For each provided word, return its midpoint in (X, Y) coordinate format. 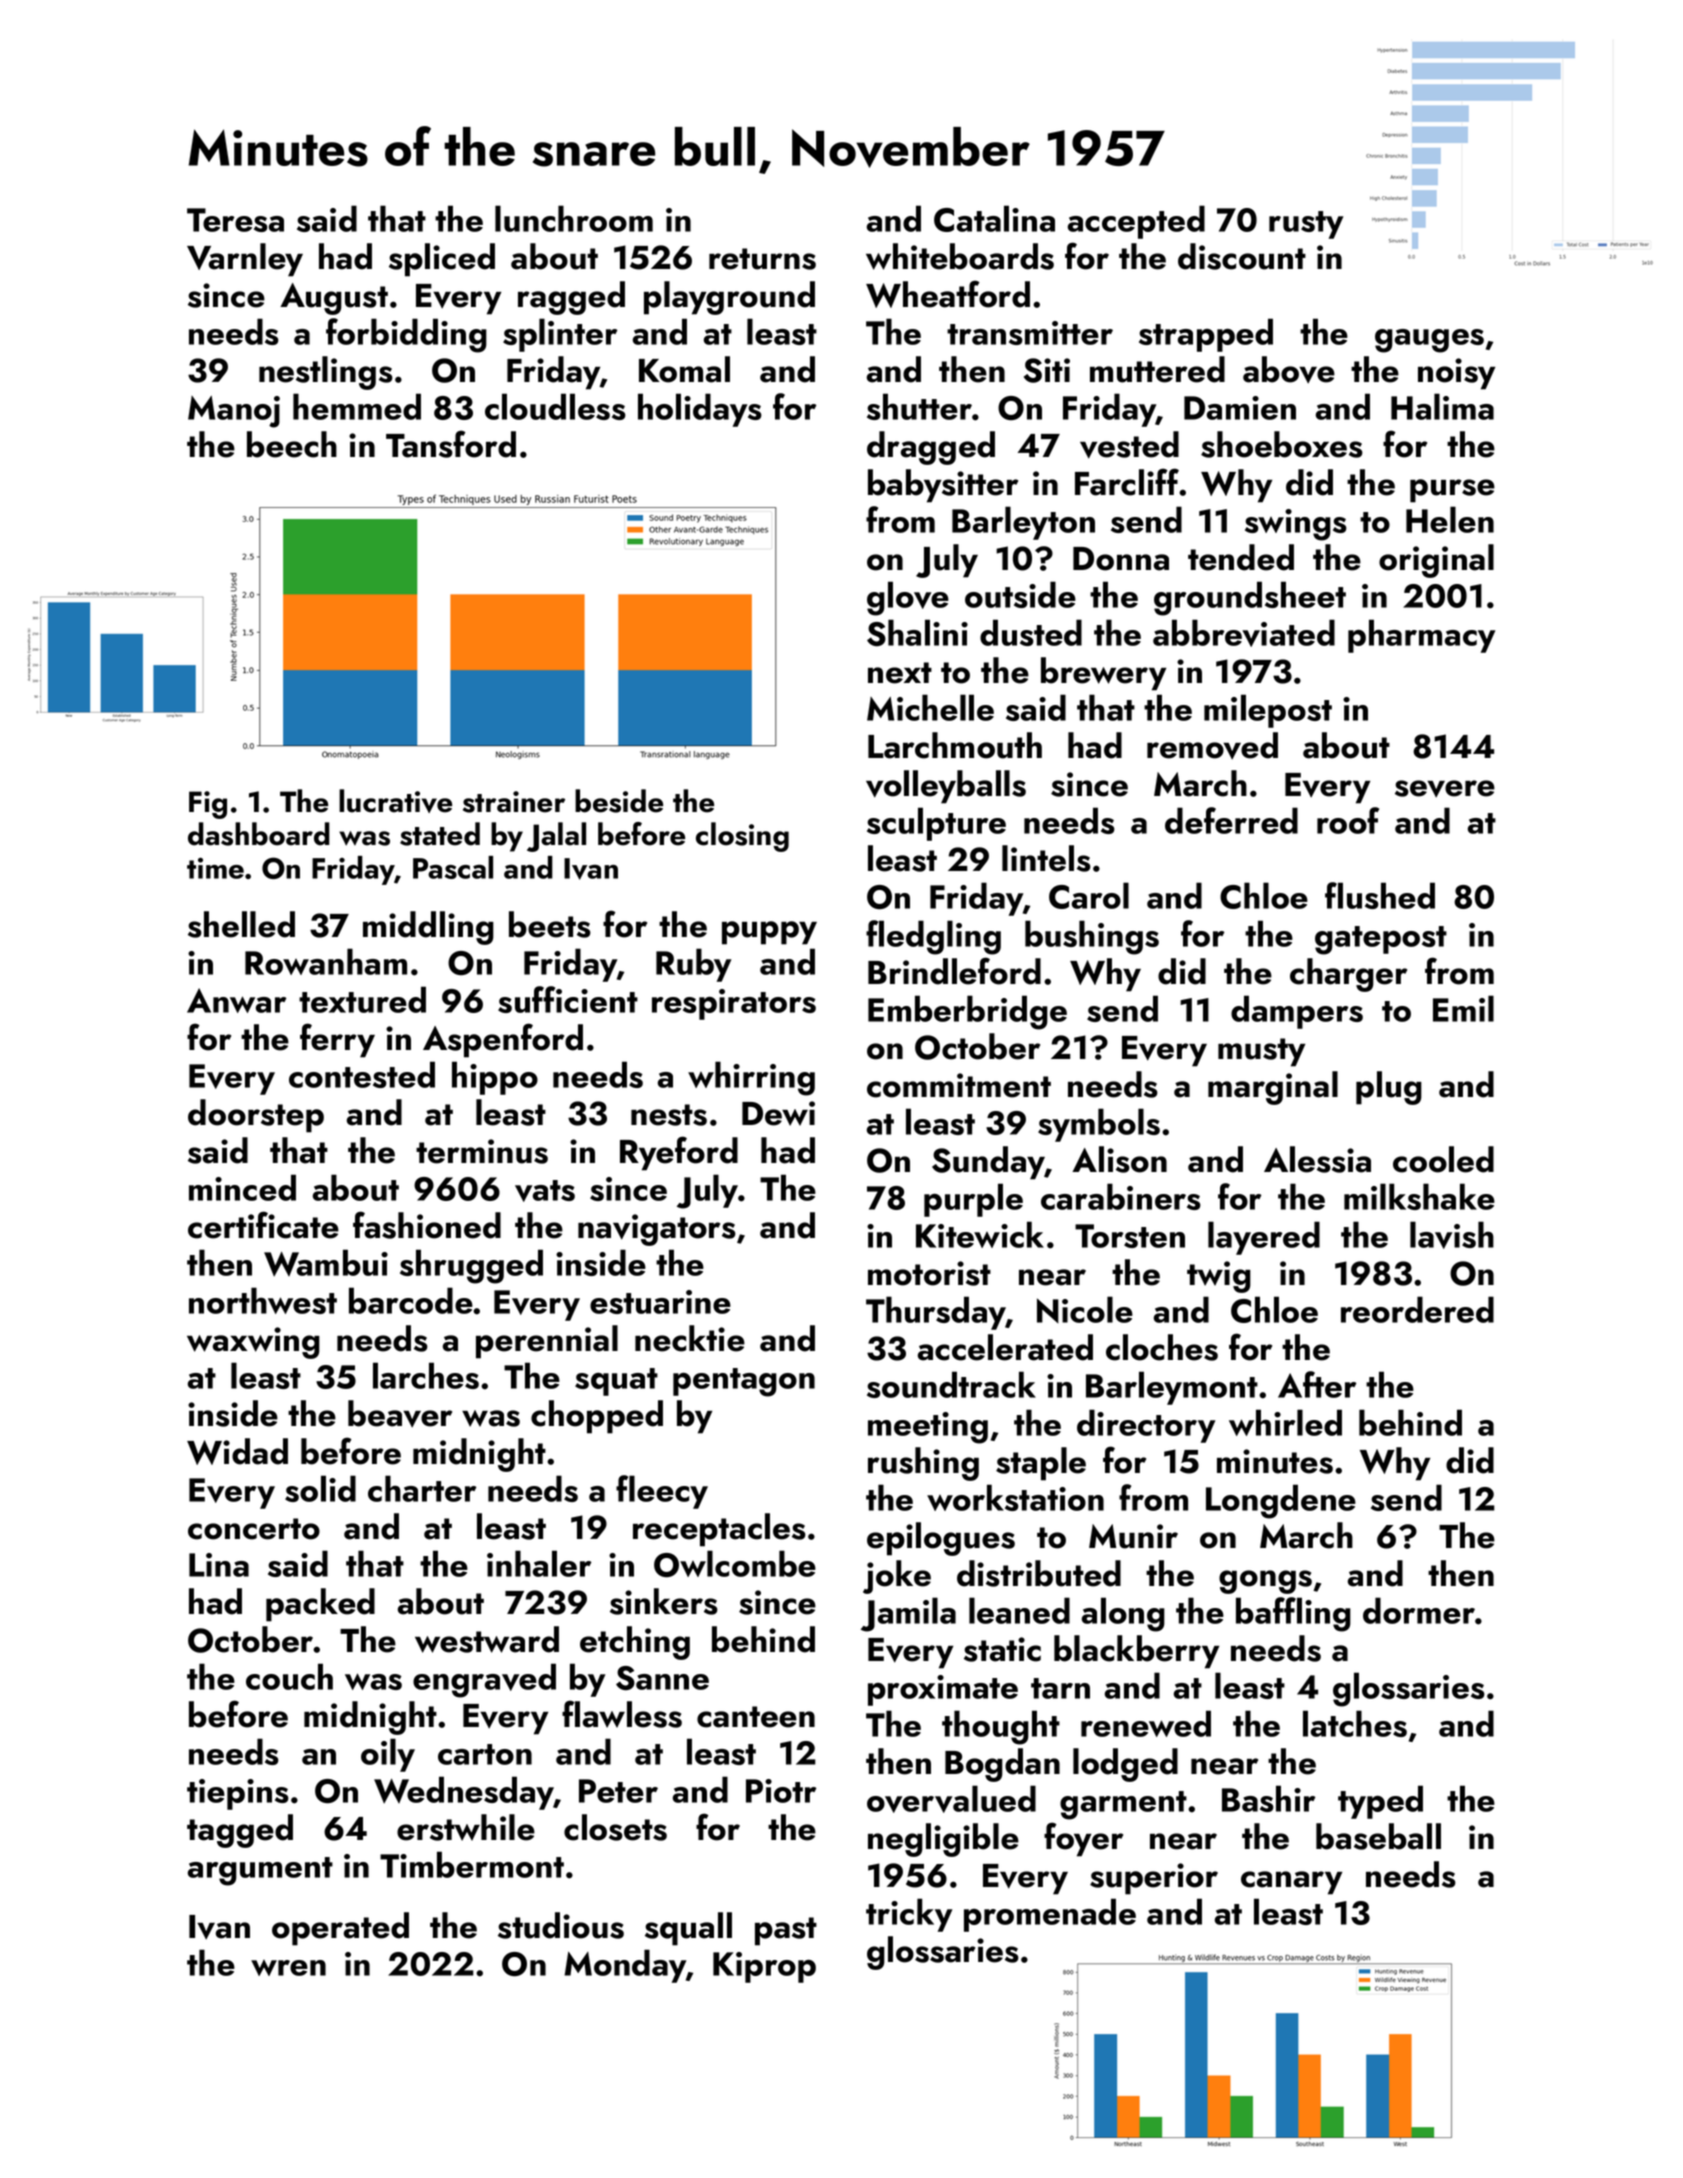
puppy (769, 933)
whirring (751, 1078)
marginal (1273, 1088)
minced (242, 1187)
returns (762, 259)
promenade (1050, 1915)
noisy (1456, 374)
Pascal (453, 867)
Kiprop (764, 1967)
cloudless (555, 406)
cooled (1443, 1159)
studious (561, 1925)
